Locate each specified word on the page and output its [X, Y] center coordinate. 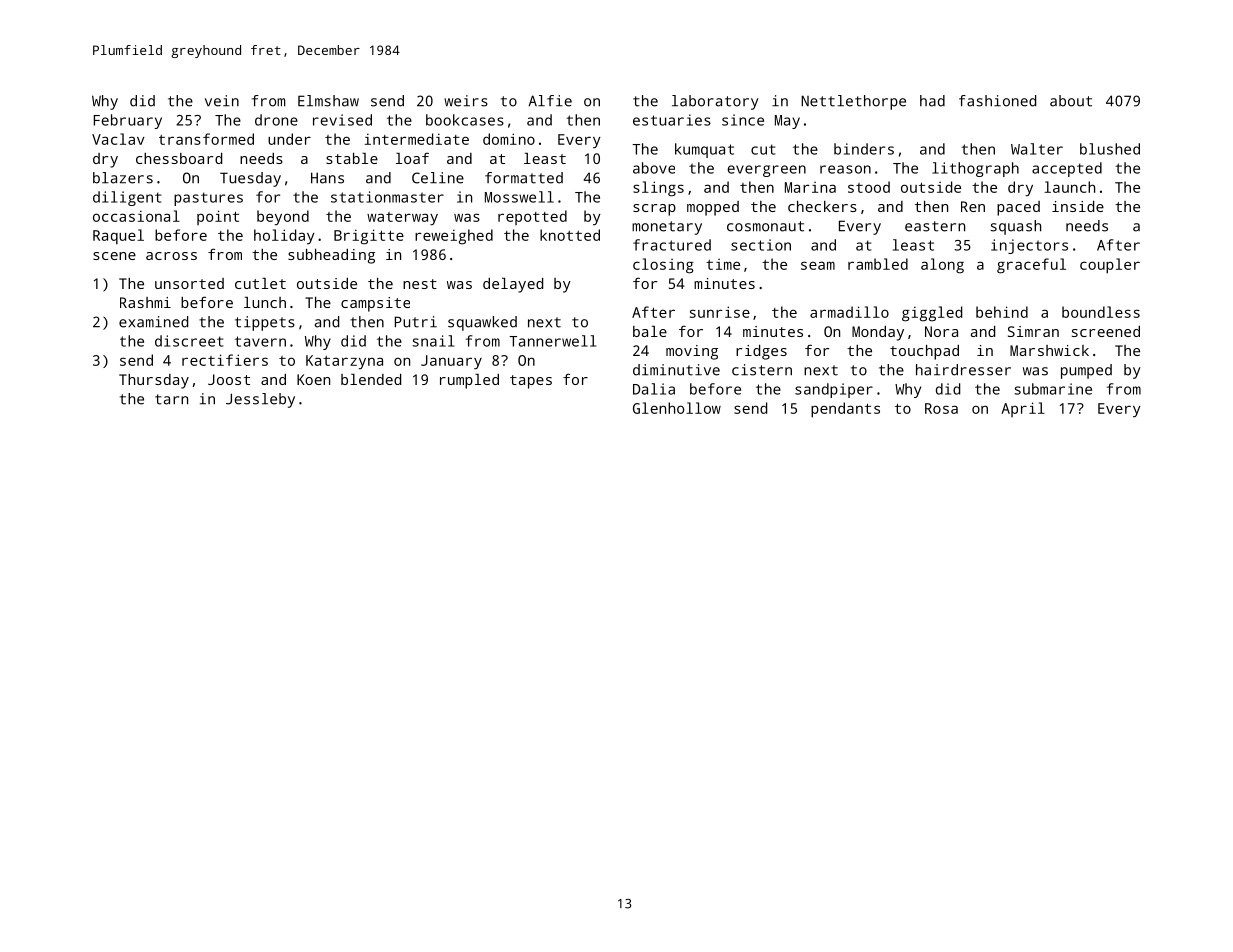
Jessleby [260, 400]
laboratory [715, 102]
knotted [570, 235]
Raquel [118, 236]
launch [1069, 187]
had [932, 101]
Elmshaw [328, 101]
